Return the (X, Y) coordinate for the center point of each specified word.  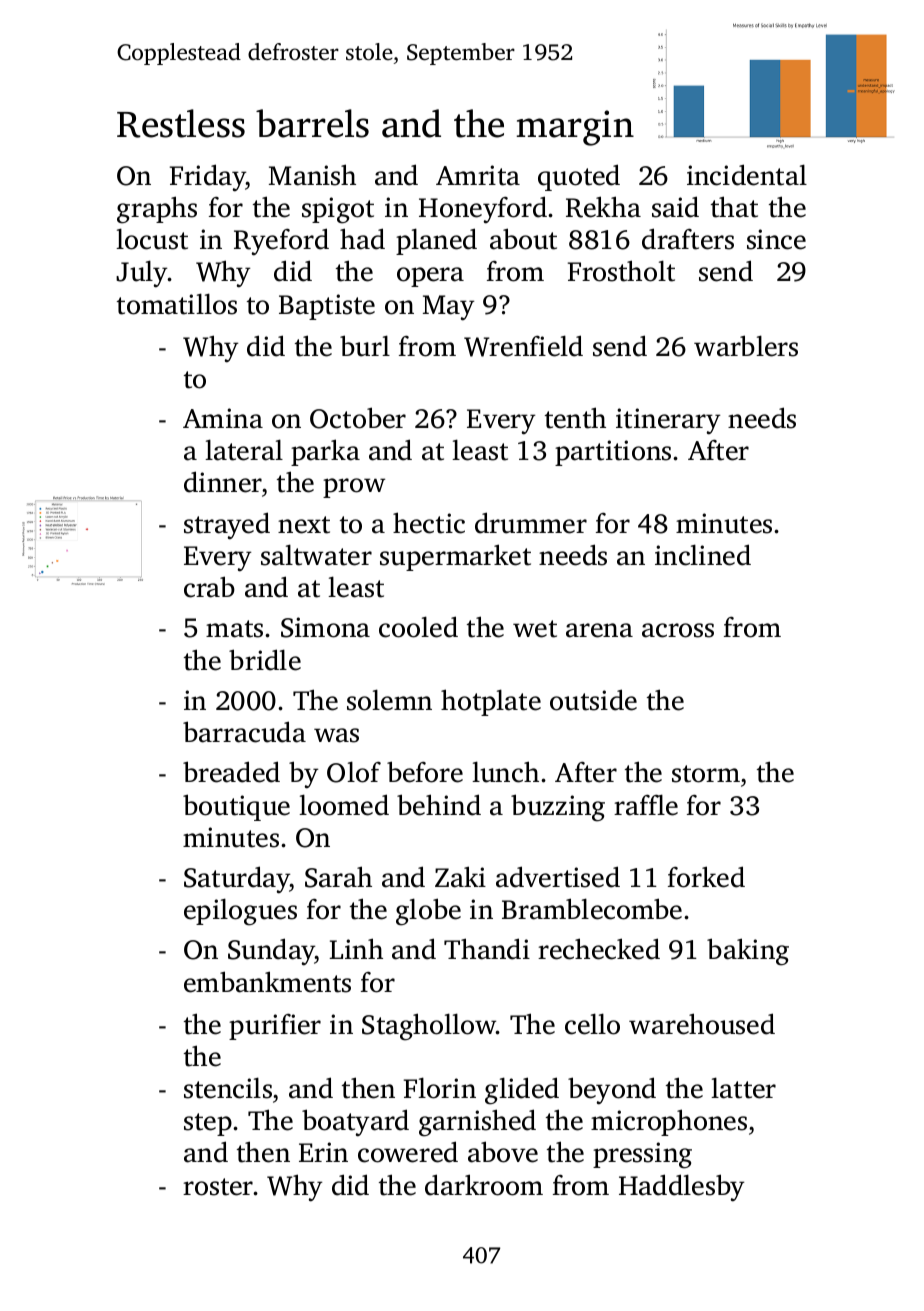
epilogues (240, 912)
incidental (747, 175)
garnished (477, 1123)
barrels (312, 123)
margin (575, 128)
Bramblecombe (592, 909)
